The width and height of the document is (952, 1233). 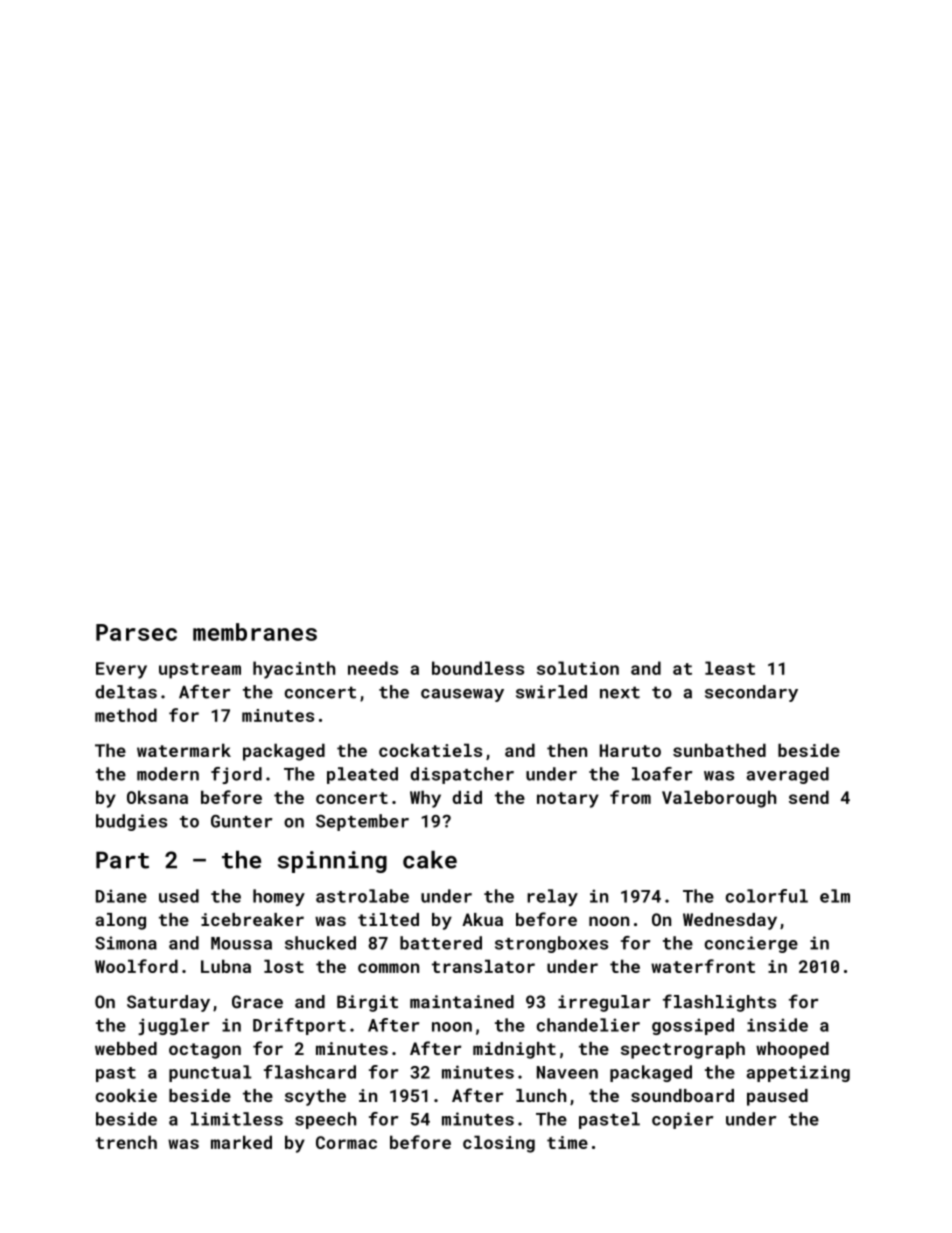 I want to click on Parsec, so click(x=136, y=632).
